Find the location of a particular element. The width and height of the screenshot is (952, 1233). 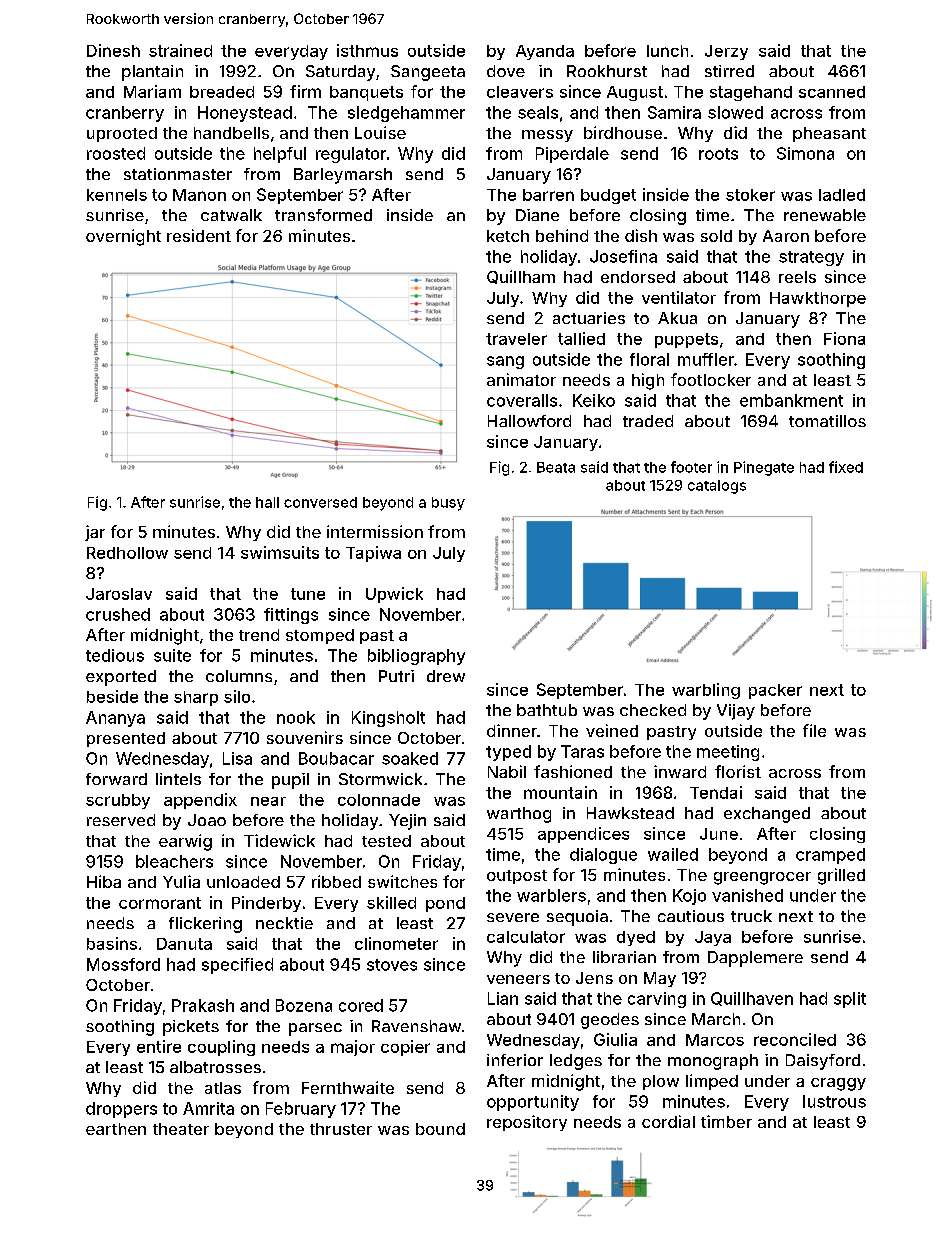

Ayanda is located at coordinates (545, 52).
